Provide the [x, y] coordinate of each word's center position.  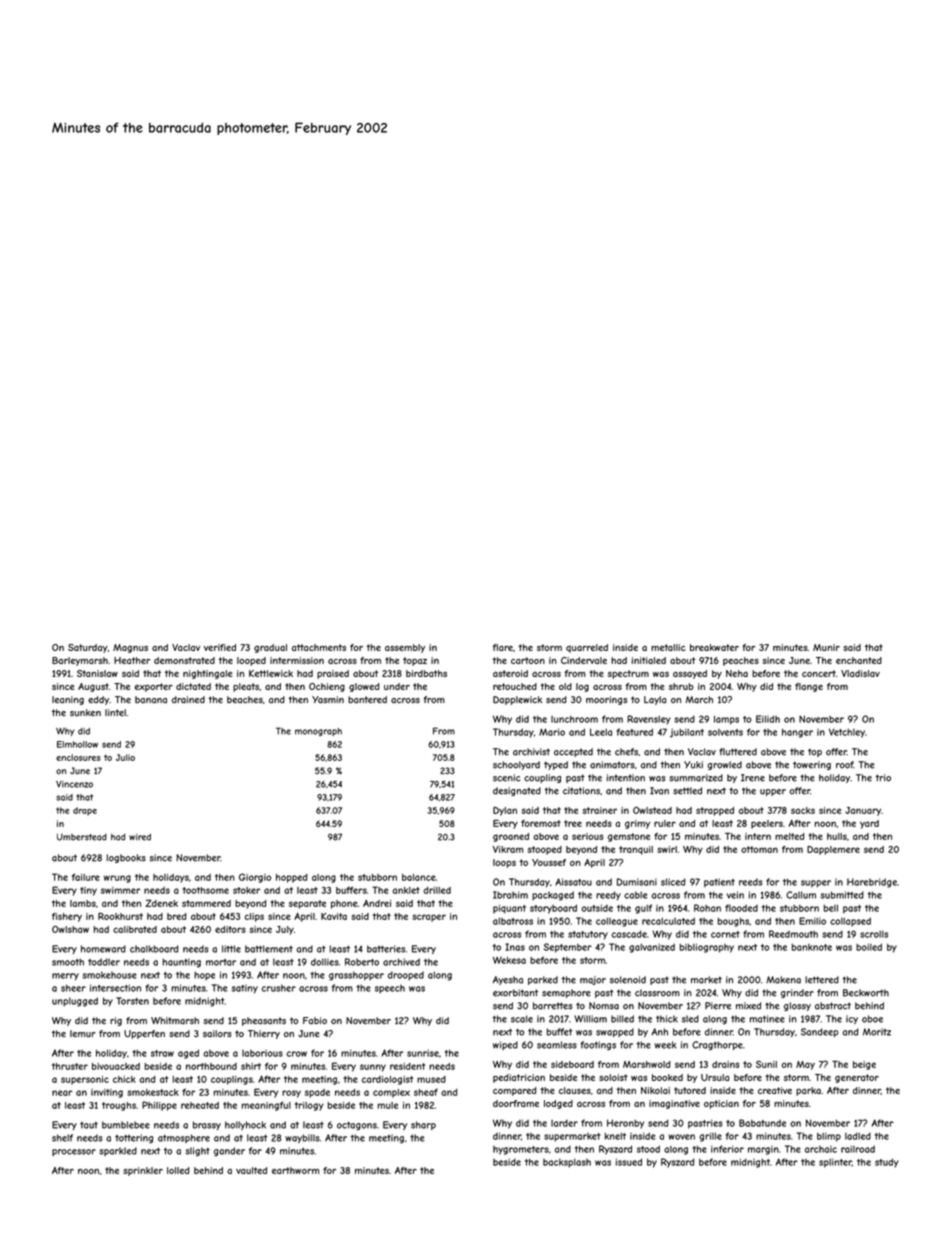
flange [809, 687]
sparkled [118, 1151]
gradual [270, 648]
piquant [509, 909]
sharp [423, 1125]
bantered [367, 699]
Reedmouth [793, 934]
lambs [83, 903]
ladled [858, 1136]
